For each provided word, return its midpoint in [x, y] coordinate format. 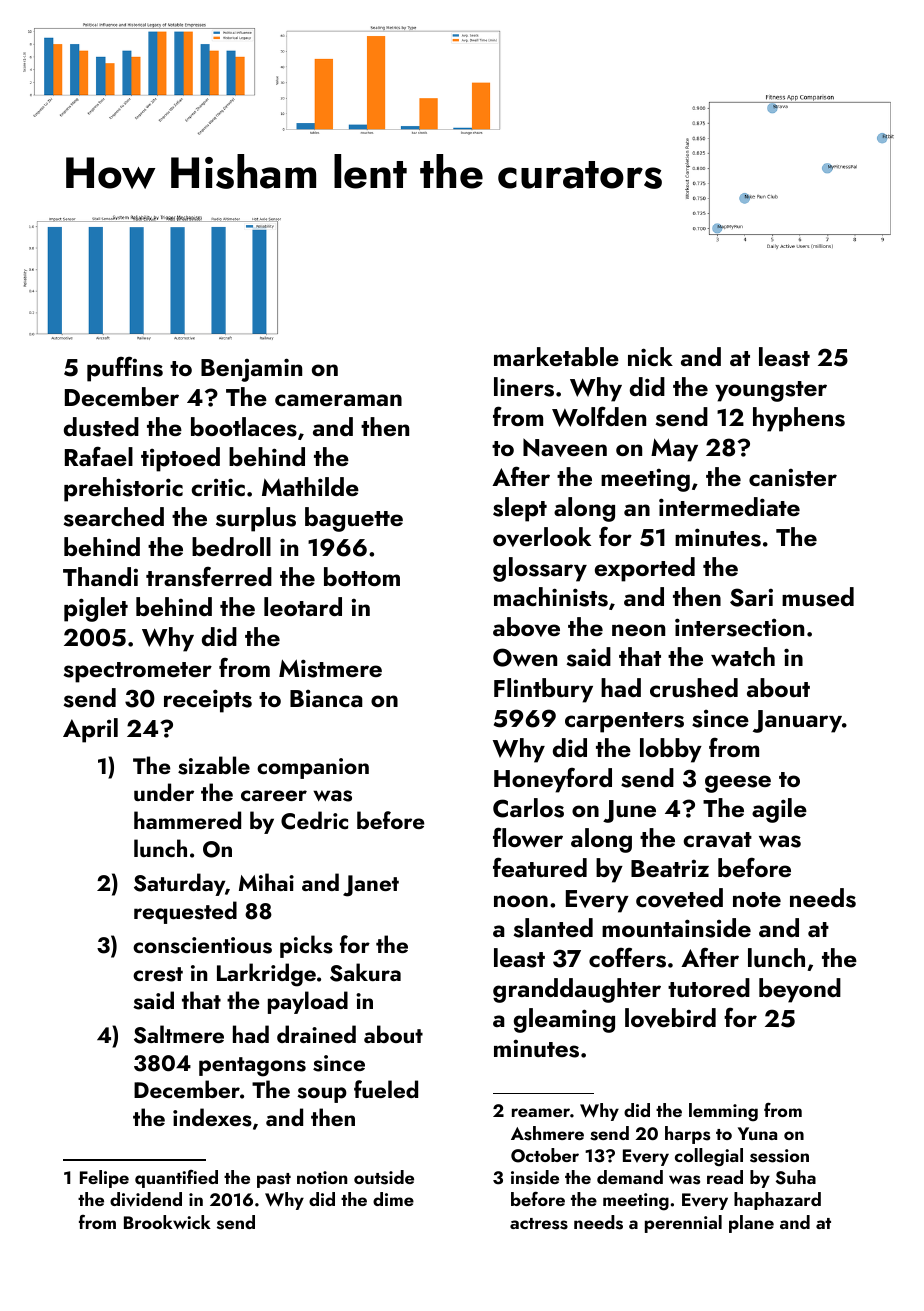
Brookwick [167, 1222]
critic [218, 487]
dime [393, 1199]
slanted [553, 928]
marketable [556, 356]
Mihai [266, 882]
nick [650, 356]
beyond [800, 990]
